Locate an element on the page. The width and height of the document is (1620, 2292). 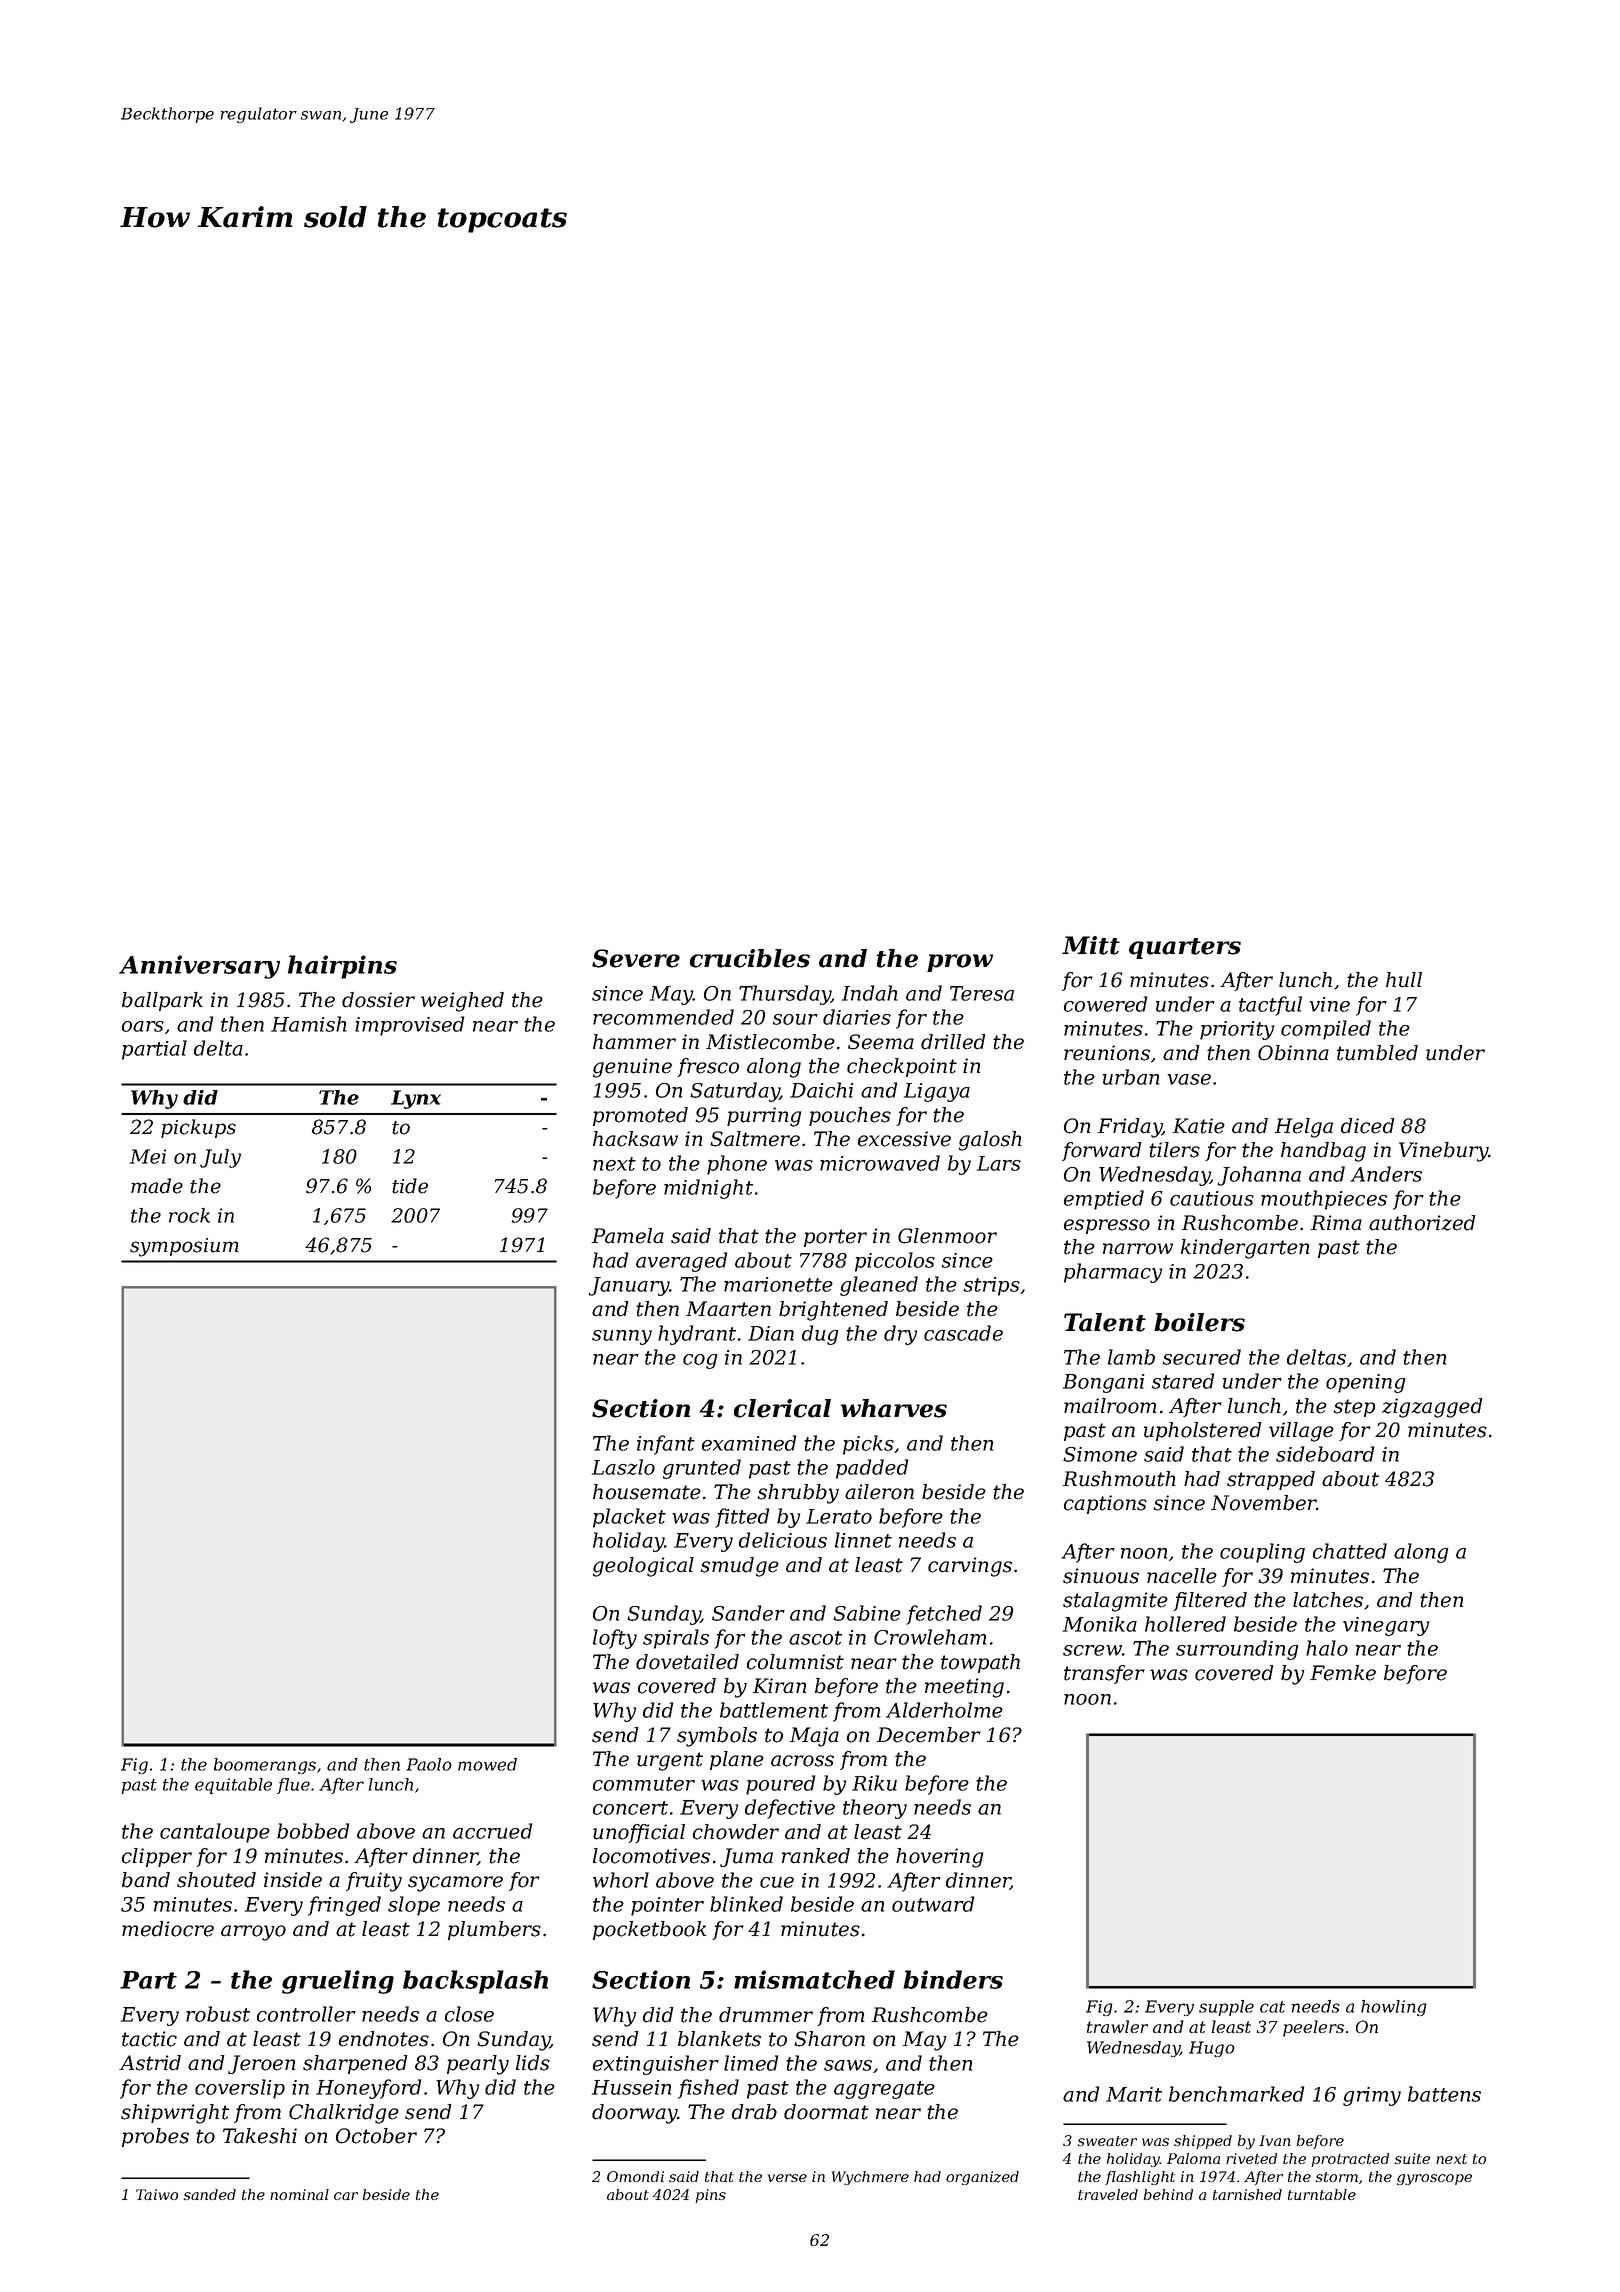
Wychmere is located at coordinates (870, 2178).
